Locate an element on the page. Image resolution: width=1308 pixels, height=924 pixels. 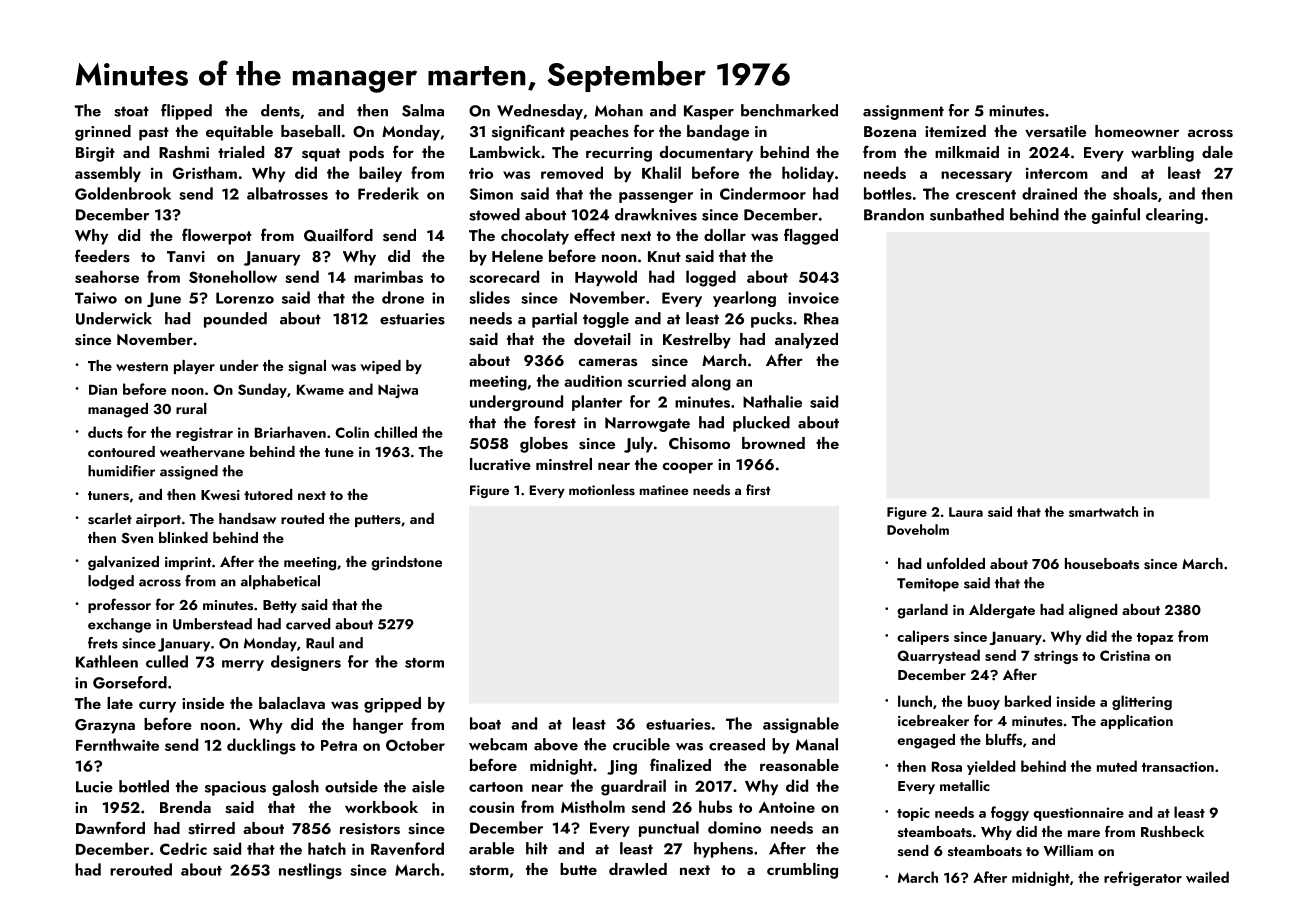
assignment is located at coordinates (903, 112).
